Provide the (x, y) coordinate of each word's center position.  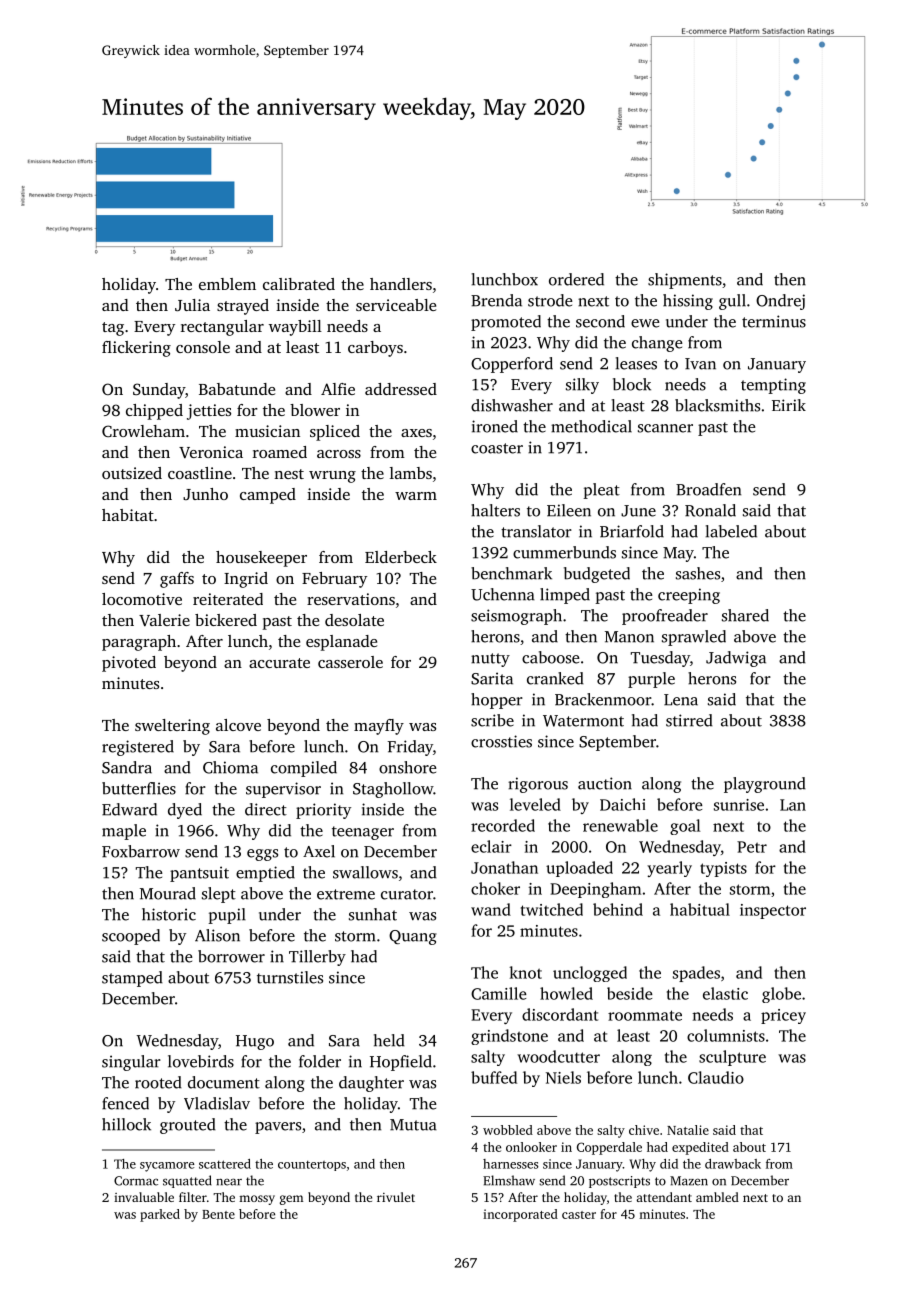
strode (550, 300)
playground (765, 785)
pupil (227, 916)
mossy (257, 1200)
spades (696, 974)
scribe (492, 720)
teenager (363, 833)
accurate (279, 663)
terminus (774, 321)
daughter (371, 1084)
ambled (717, 1197)
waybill (295, 328)
